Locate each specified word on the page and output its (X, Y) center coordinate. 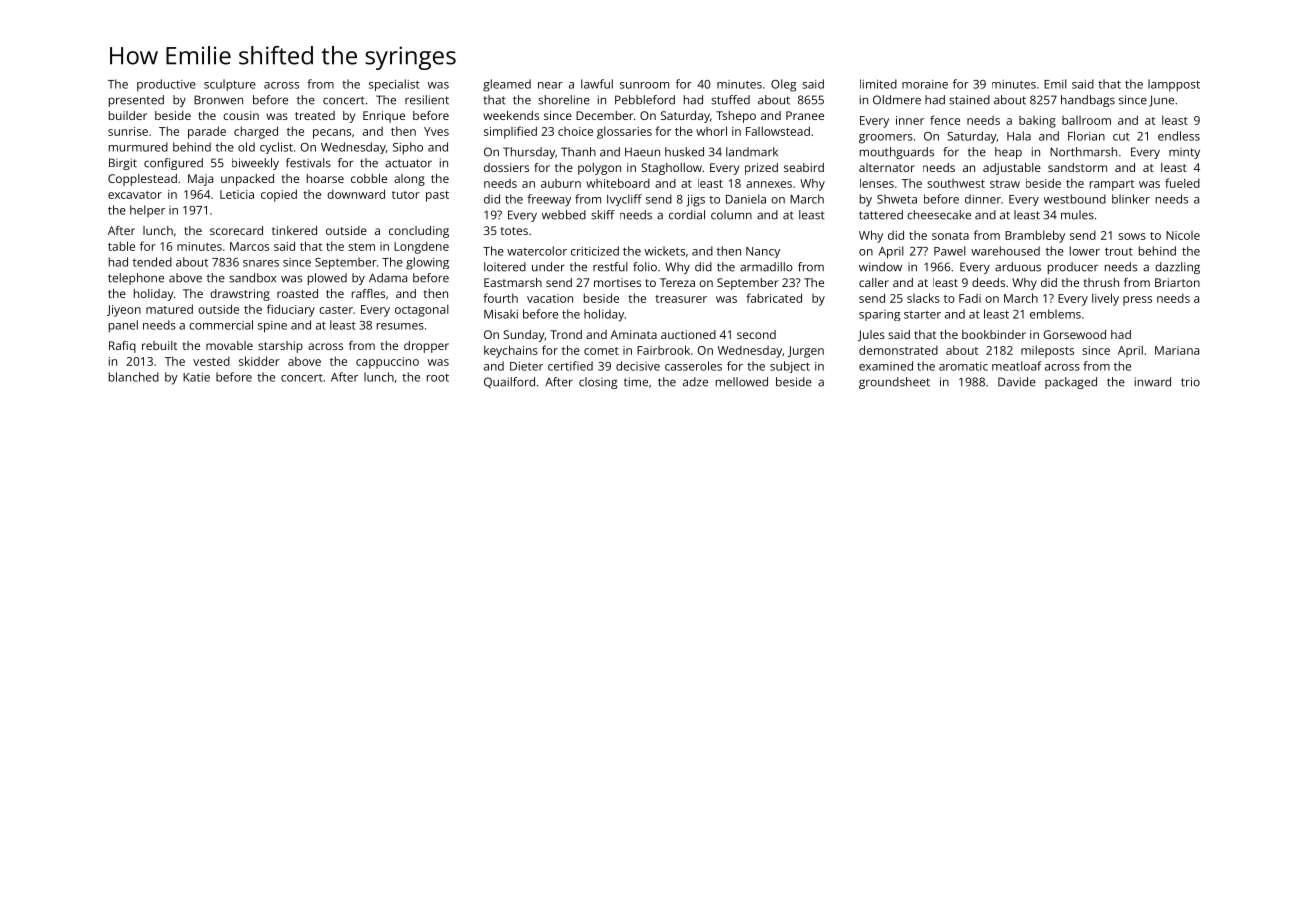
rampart (1112, 185)
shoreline (564, 100)
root (438, 378)
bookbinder (994, 334)
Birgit (123, 164)
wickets (665, 251)
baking (1037, 122)
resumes (400, 326)
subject (790, 367)
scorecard (236, 230)
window (880, 267)
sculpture (230, 85)
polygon (599, 169)
